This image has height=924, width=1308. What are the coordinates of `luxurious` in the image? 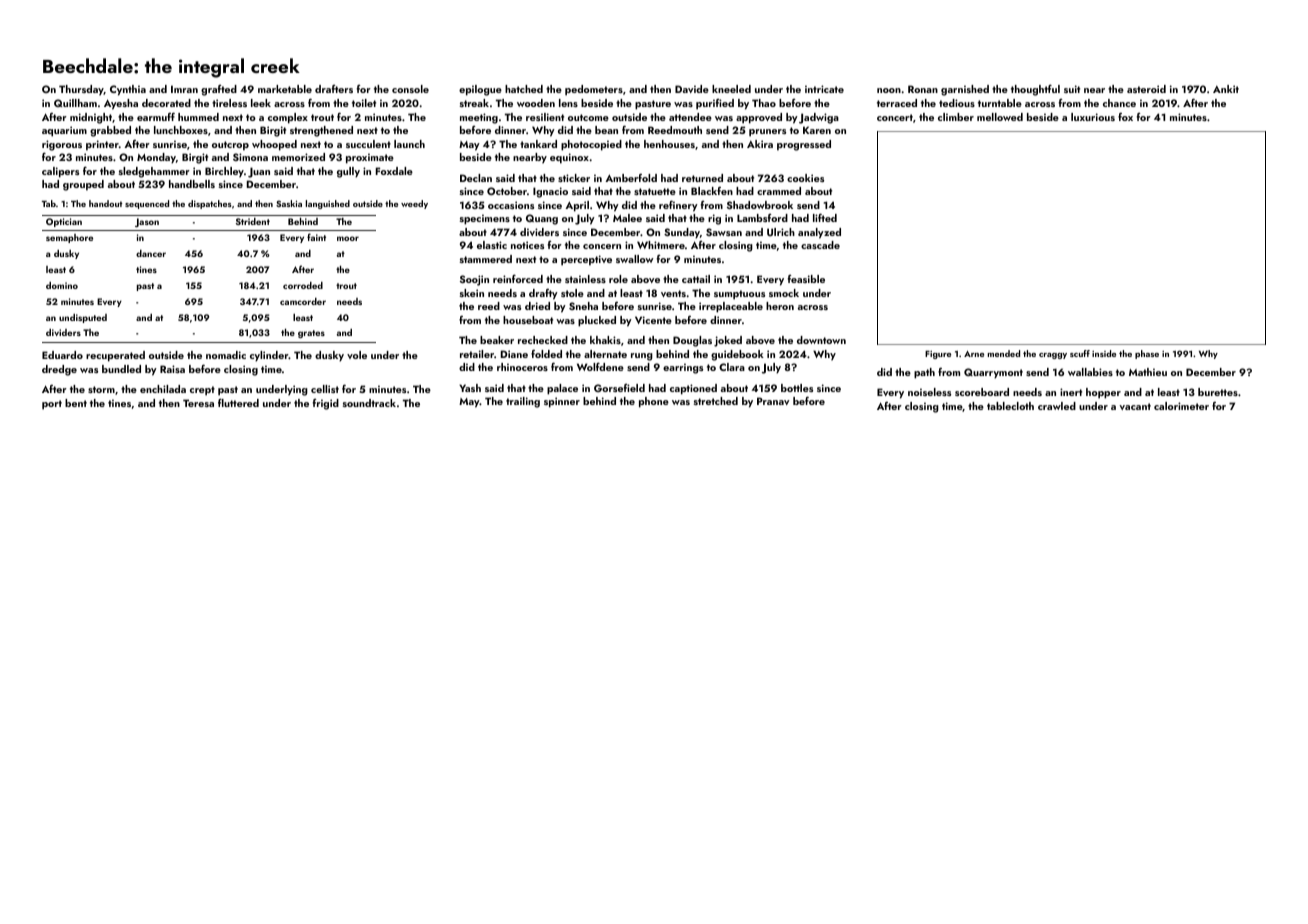 It's located at (1093, 117).
